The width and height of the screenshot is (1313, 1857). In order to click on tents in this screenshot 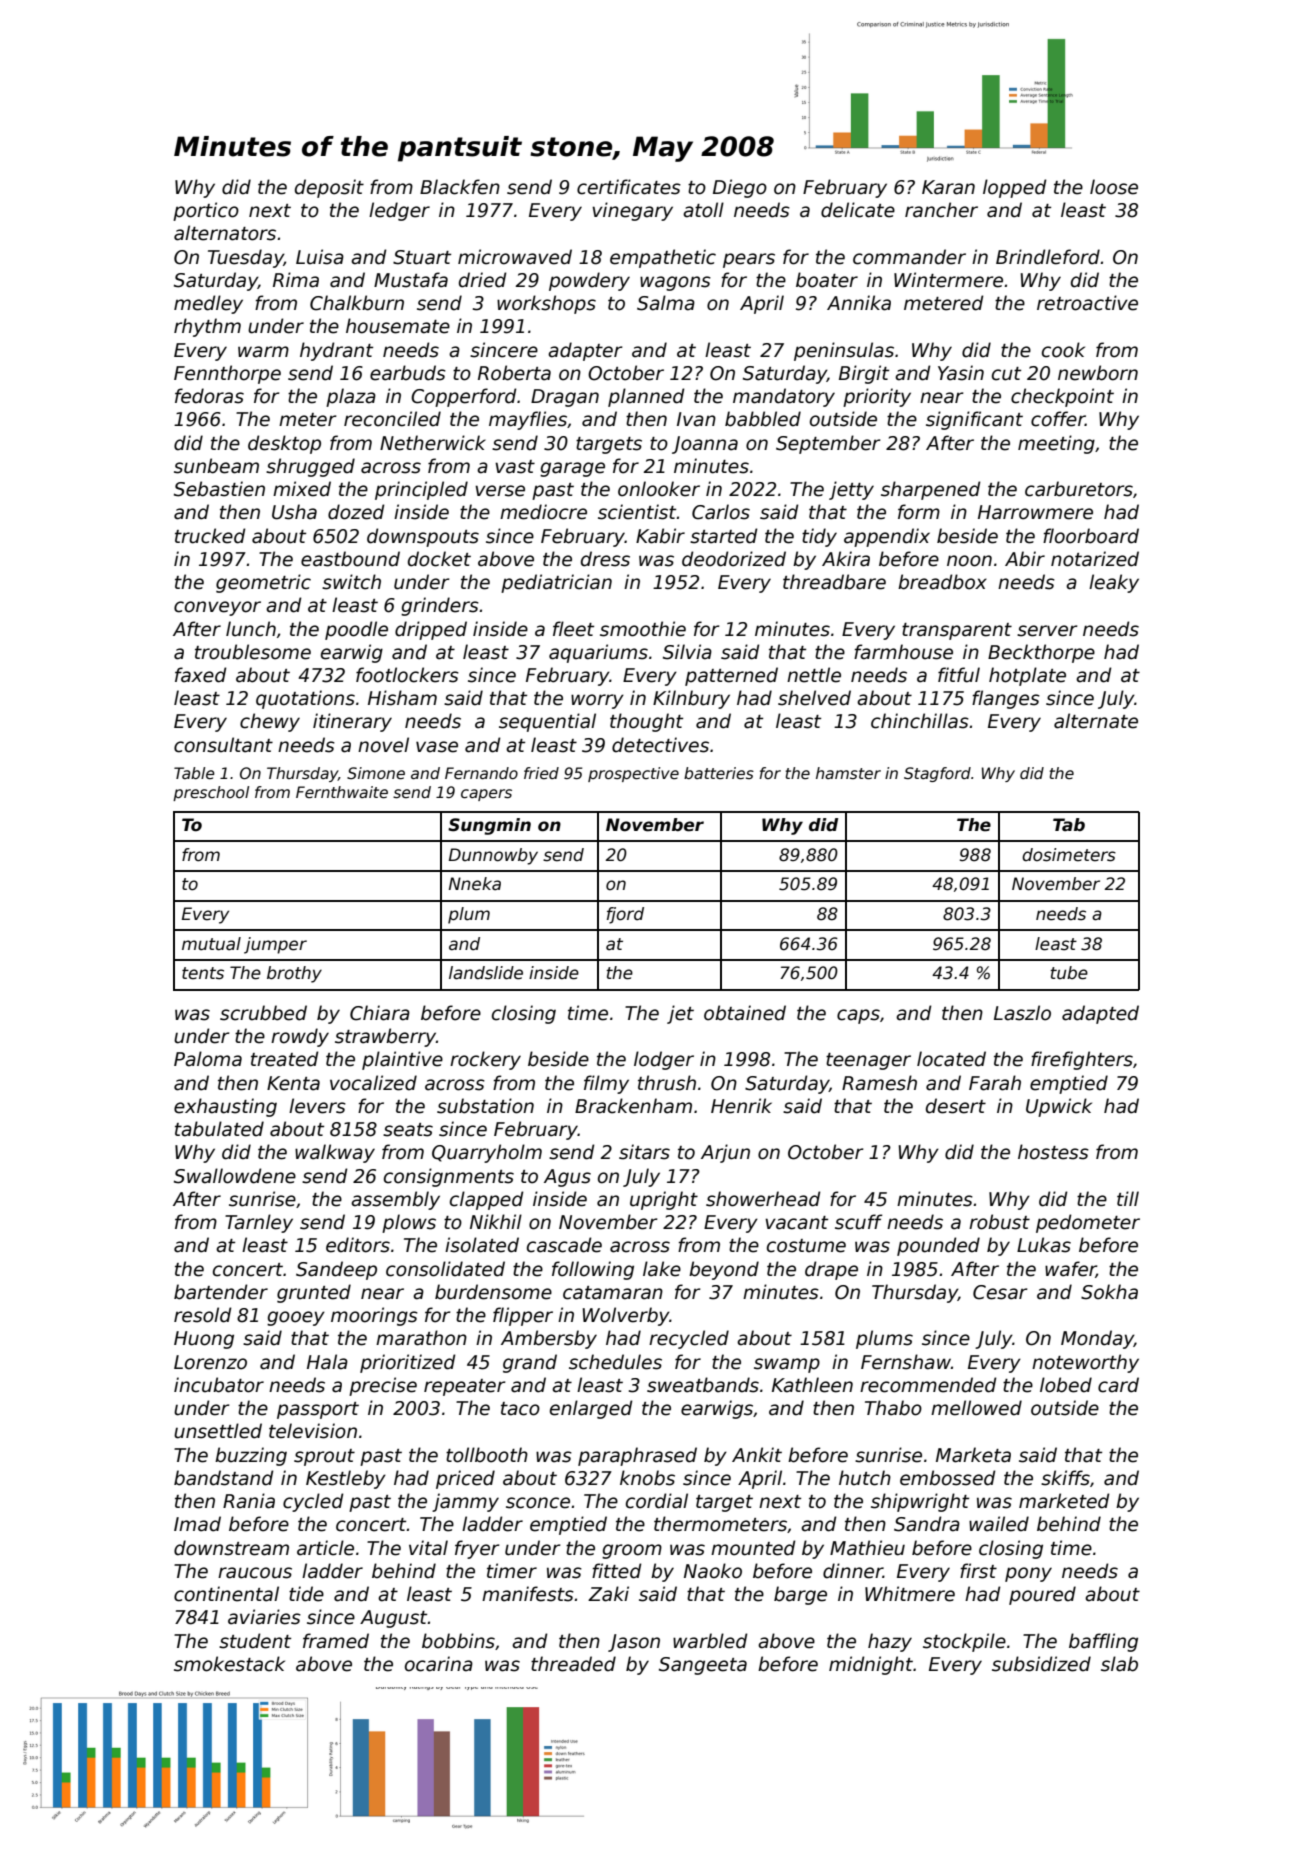, I will do `click(203, 973)`.
